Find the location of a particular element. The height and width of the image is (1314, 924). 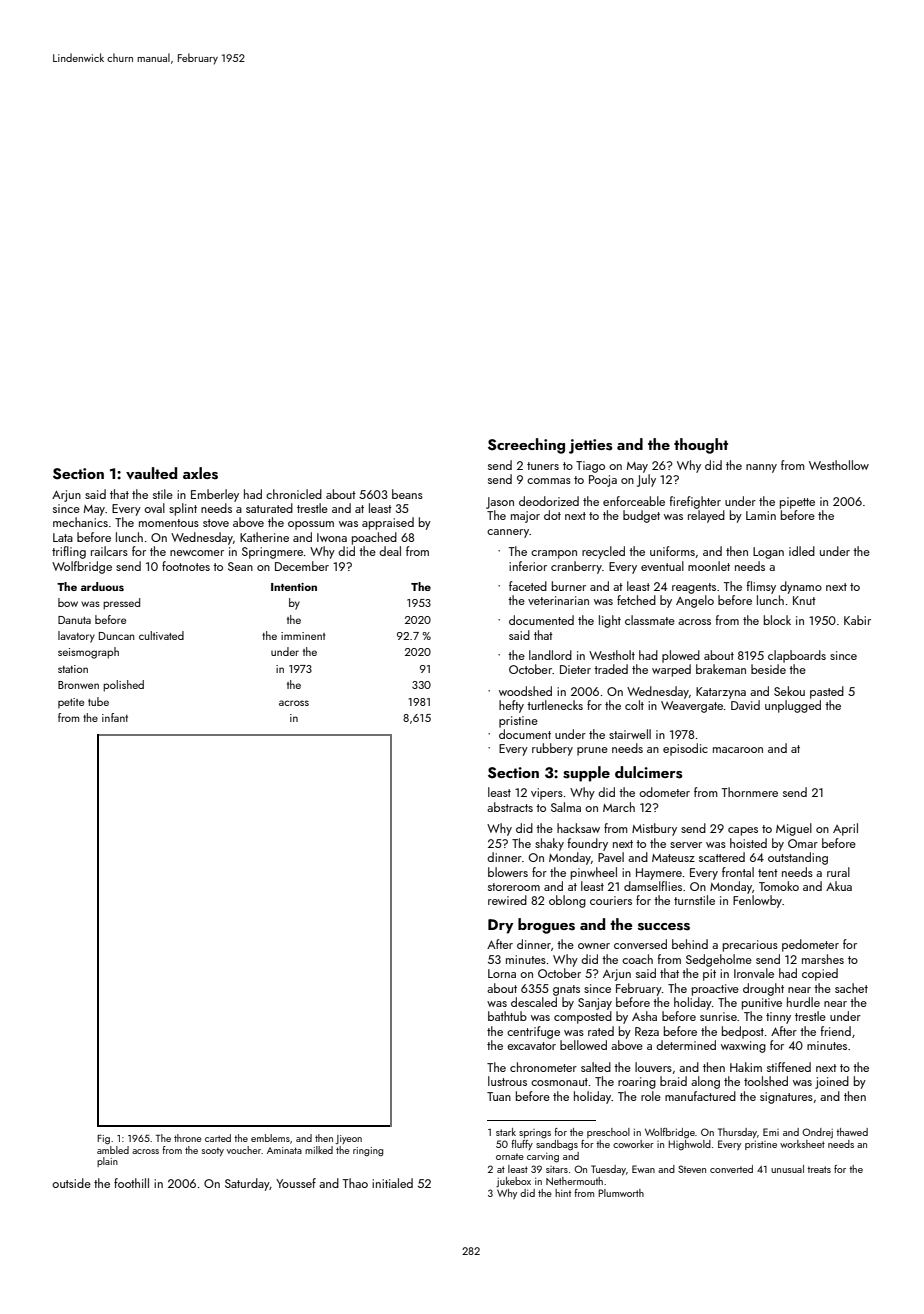

Tiago is located at coordinates (590, 467).
